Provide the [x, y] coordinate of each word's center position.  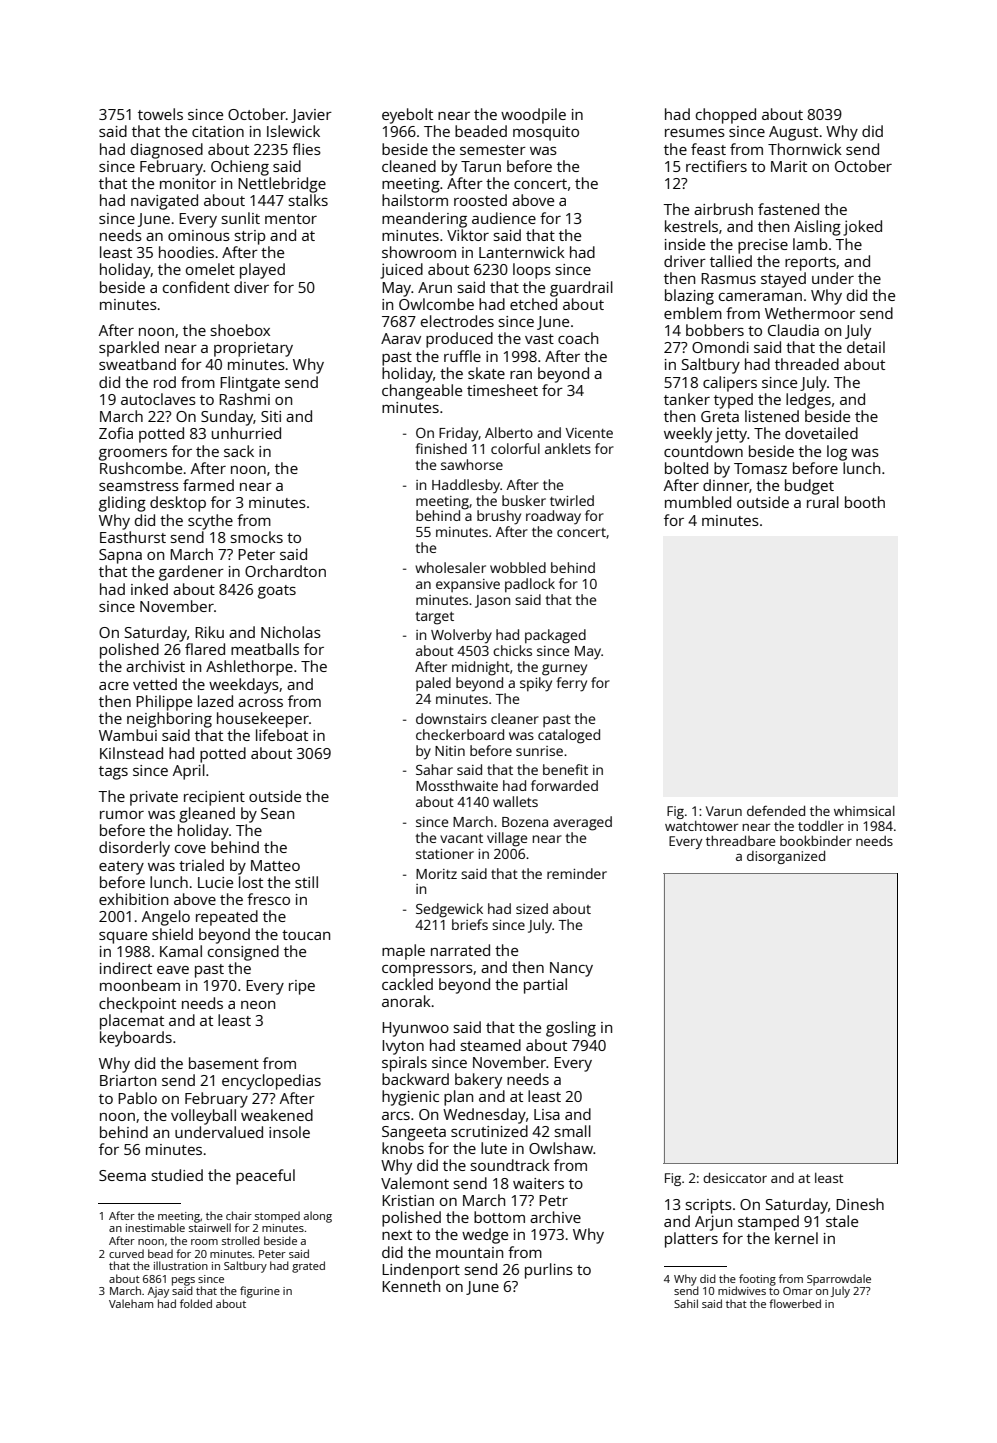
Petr [553, 1200]
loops [532, 271]
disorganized [786, 857]
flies [306, 149]
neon [258, 1005]
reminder [577, 873]
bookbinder [816, 841]
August [793, 133]
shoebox [240, 330]
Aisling [817, 228]
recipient [214, 798]
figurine [260, 1292]
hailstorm [415, 200]
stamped [768, 1223]
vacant [461, 838]
